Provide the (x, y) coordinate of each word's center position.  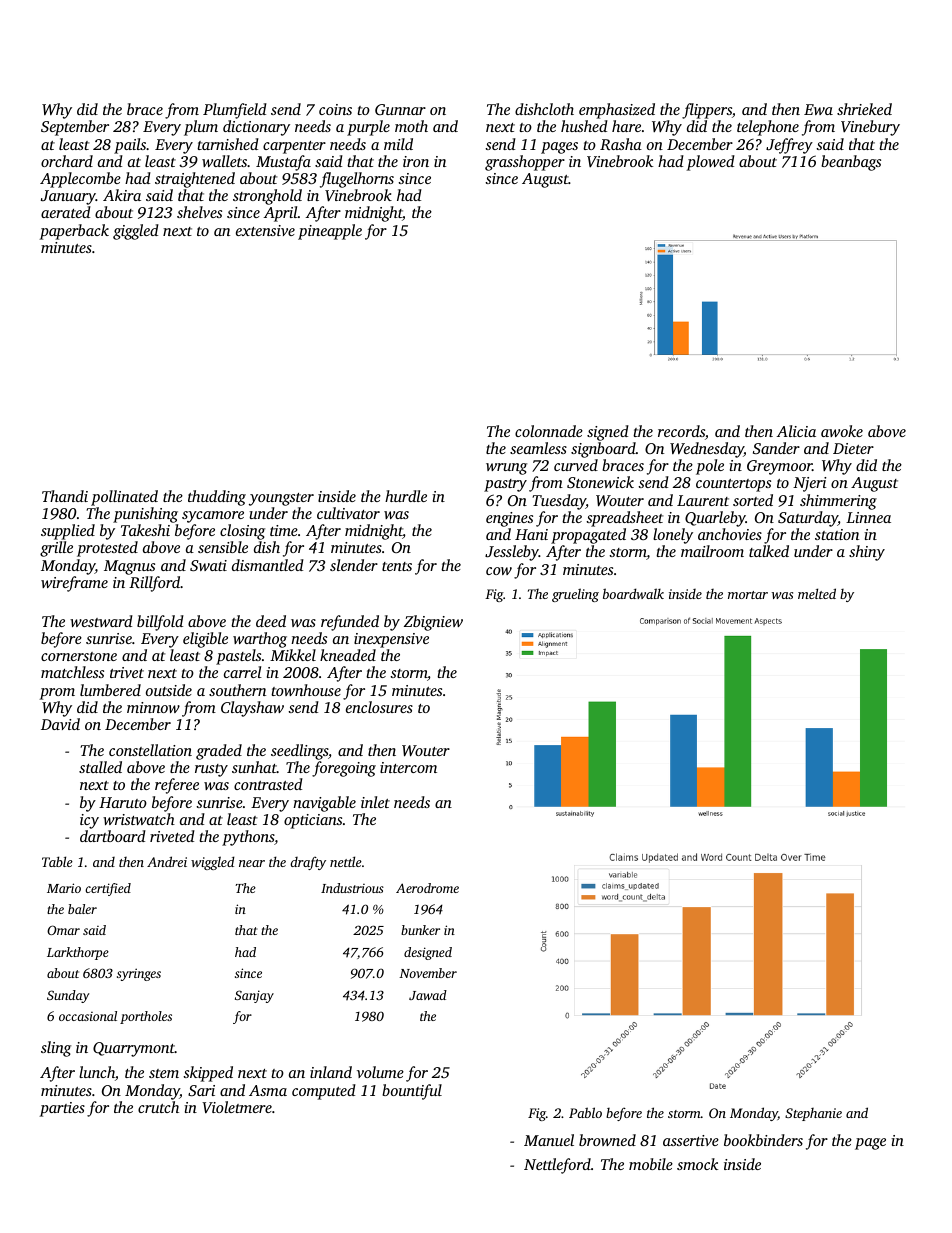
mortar (748, 595)
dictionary (256, 128)
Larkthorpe (78, 953)
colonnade (549, 431)
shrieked (864, 109)
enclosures (379, 707)
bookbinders (763, 1140)
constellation (150, 750)
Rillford (154, 584)
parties (62, 1109)
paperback (74, 232)
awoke (842, 431)
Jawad (428, 995)
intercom (408, 767)
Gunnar (400, 109)
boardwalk (633, 593)
